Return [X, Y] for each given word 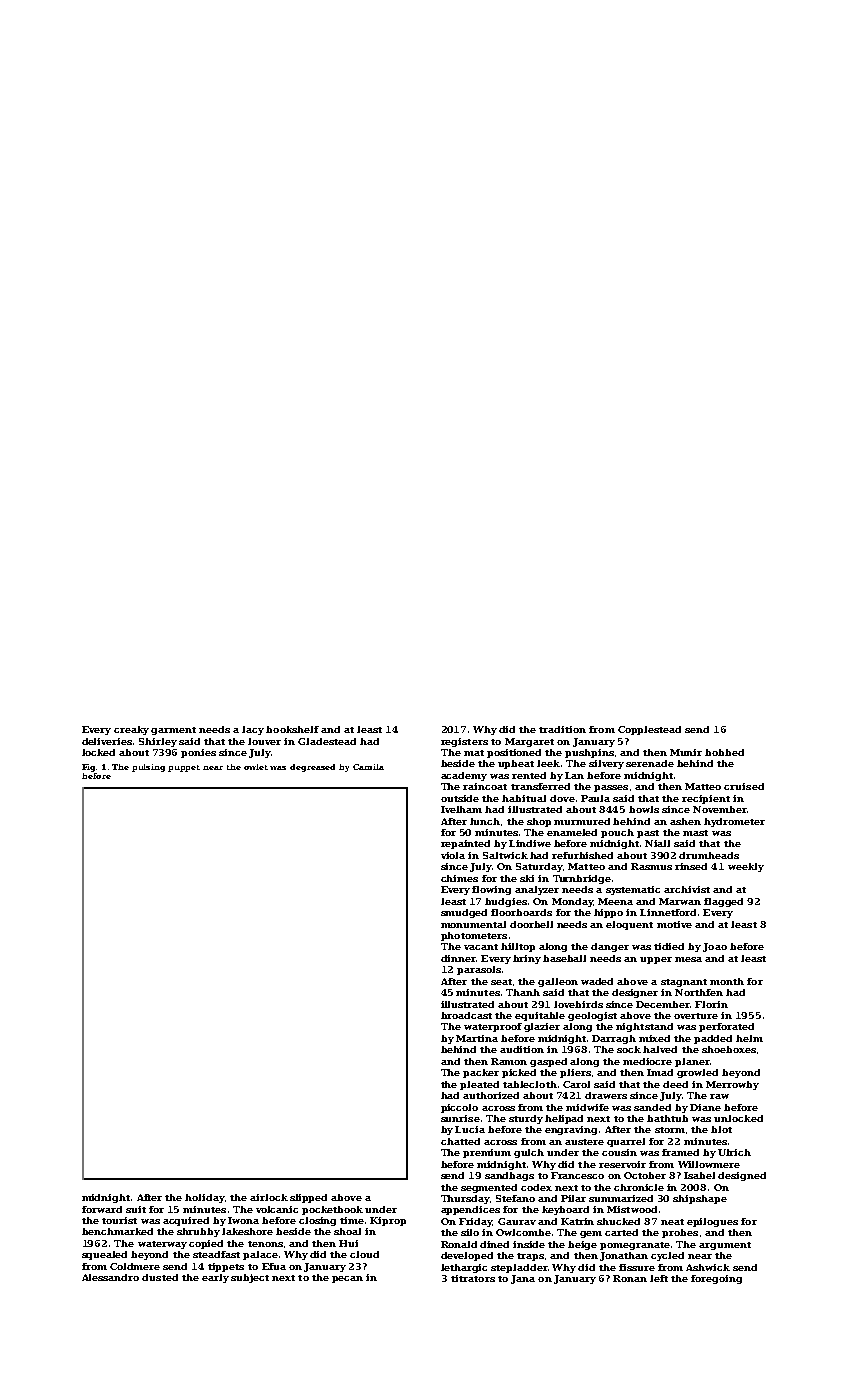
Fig [89, 768]
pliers [575, 1073]
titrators [473, 1278]
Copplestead [649, 730]
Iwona [243, 1220]
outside [460, 798]
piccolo [459, 1108]
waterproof [493, 1027]
